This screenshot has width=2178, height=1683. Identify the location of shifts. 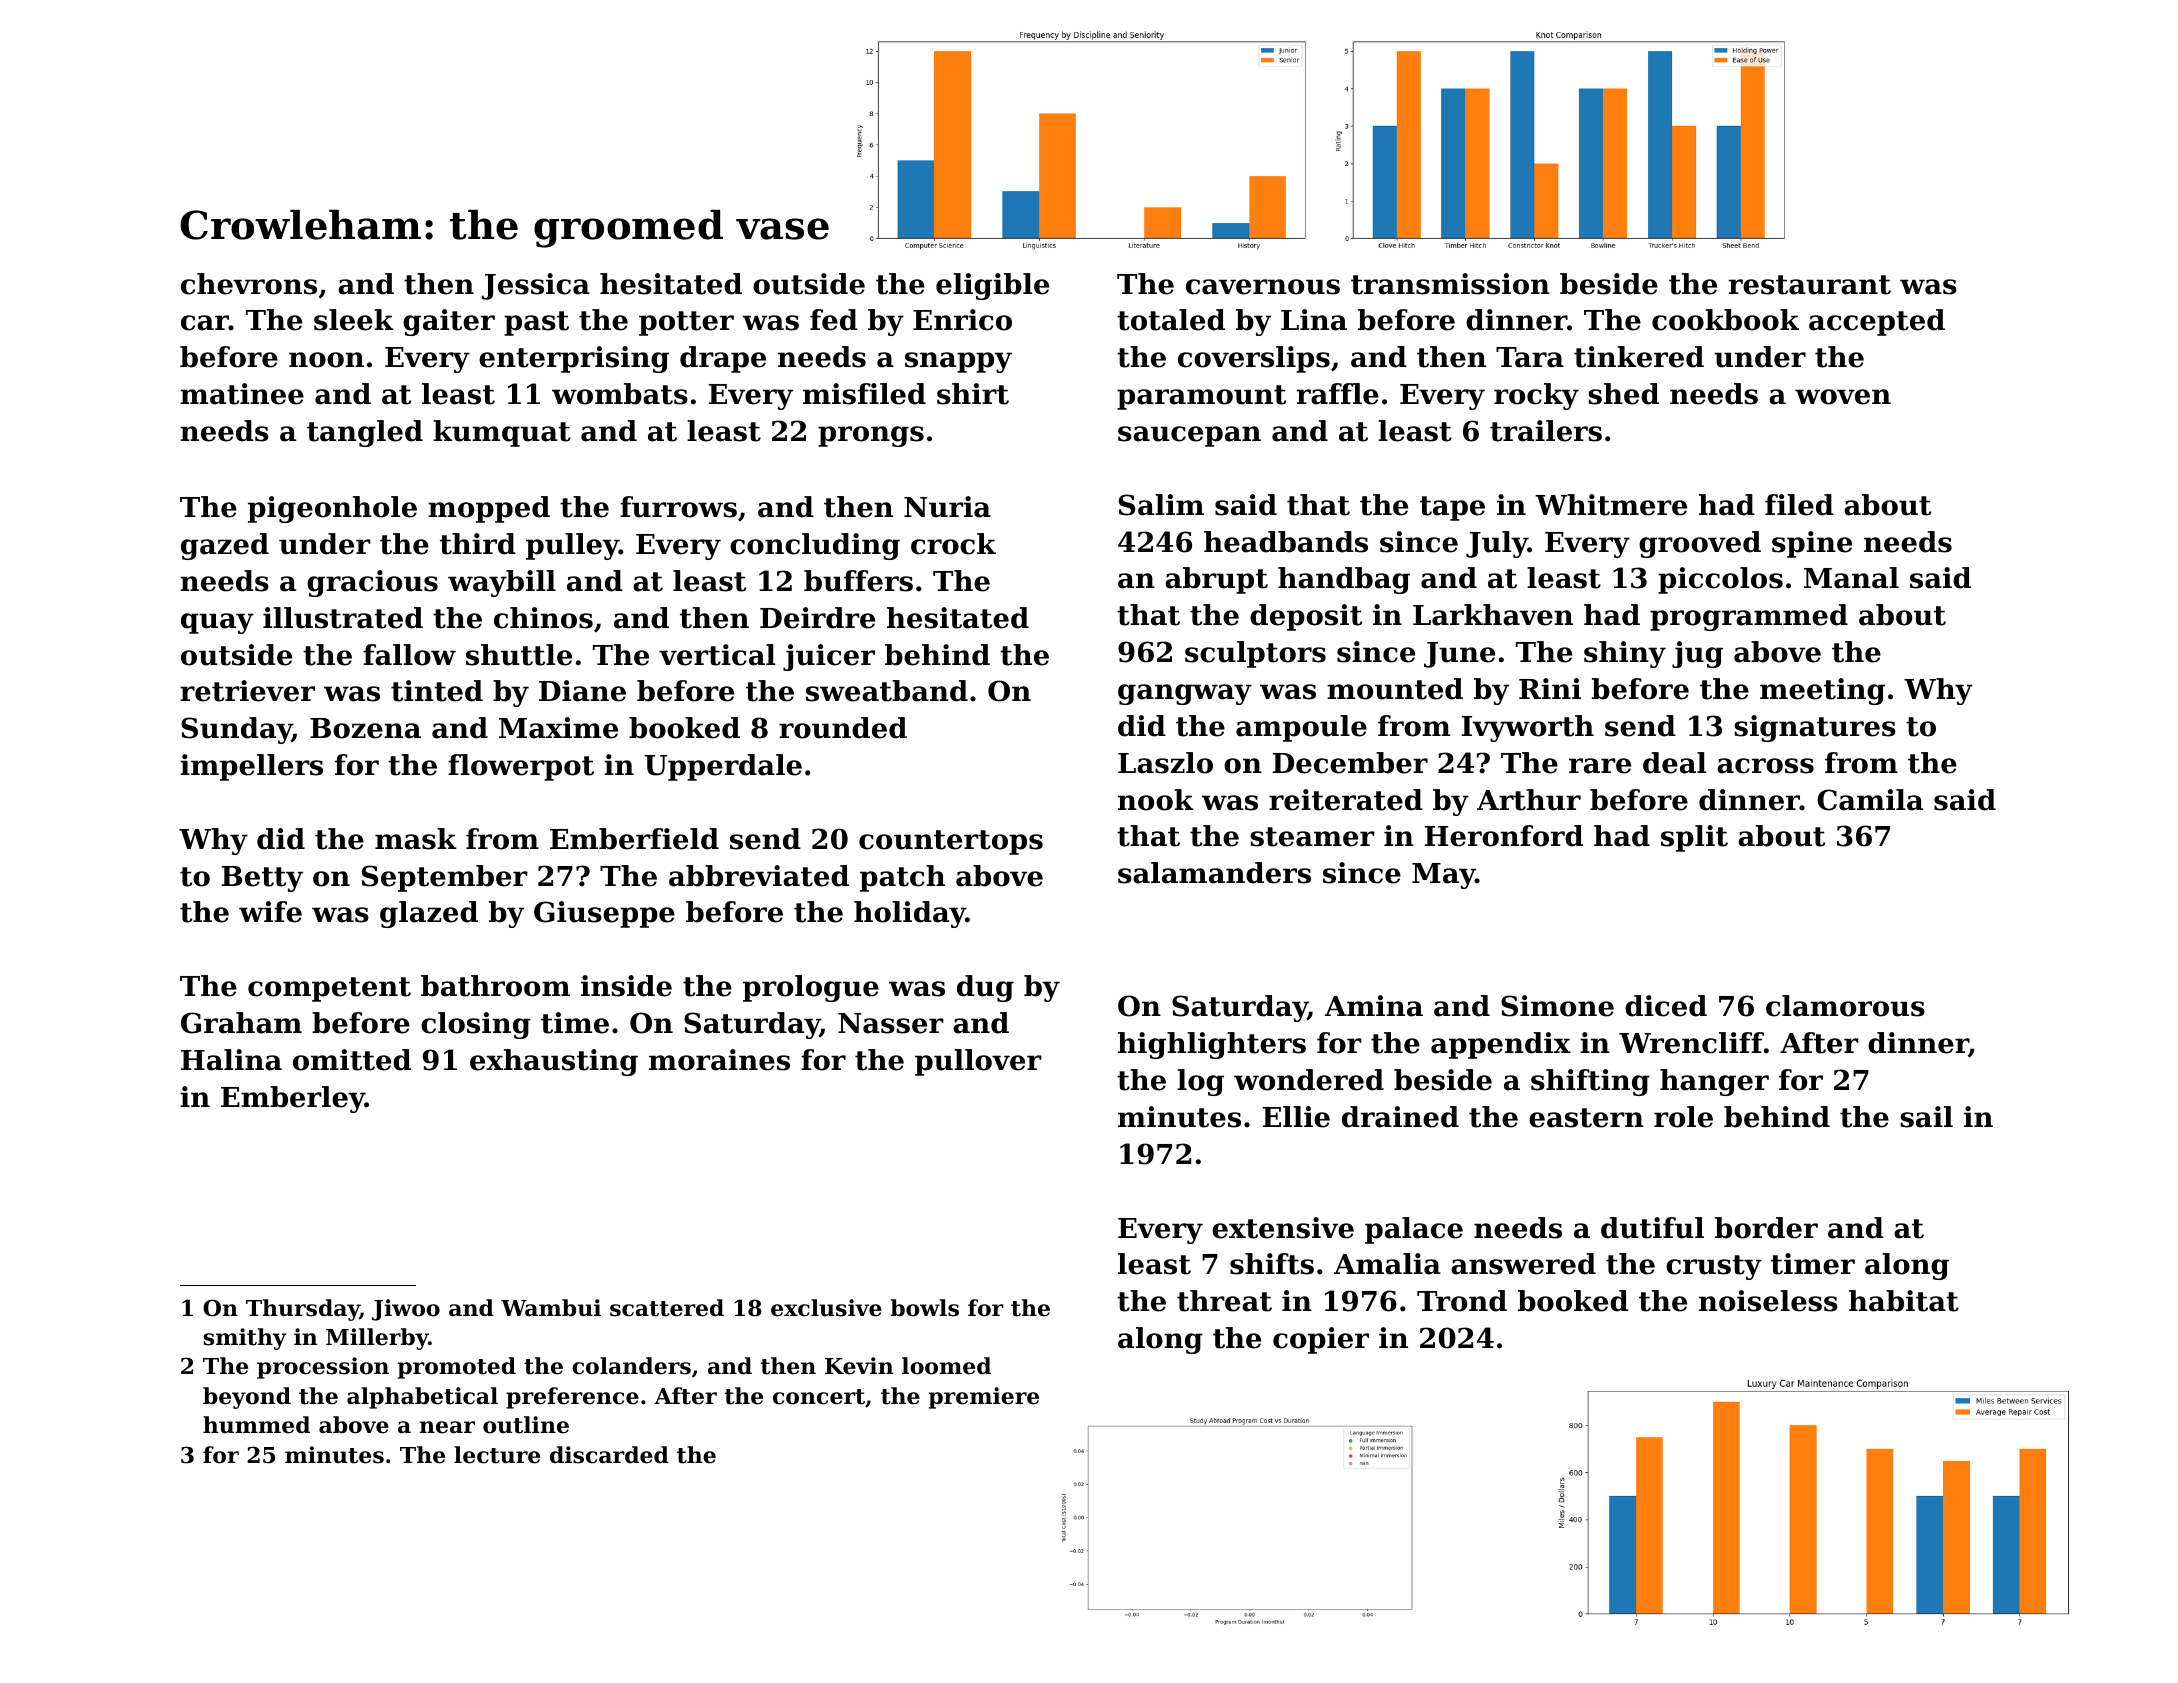
(1272, 1264).
